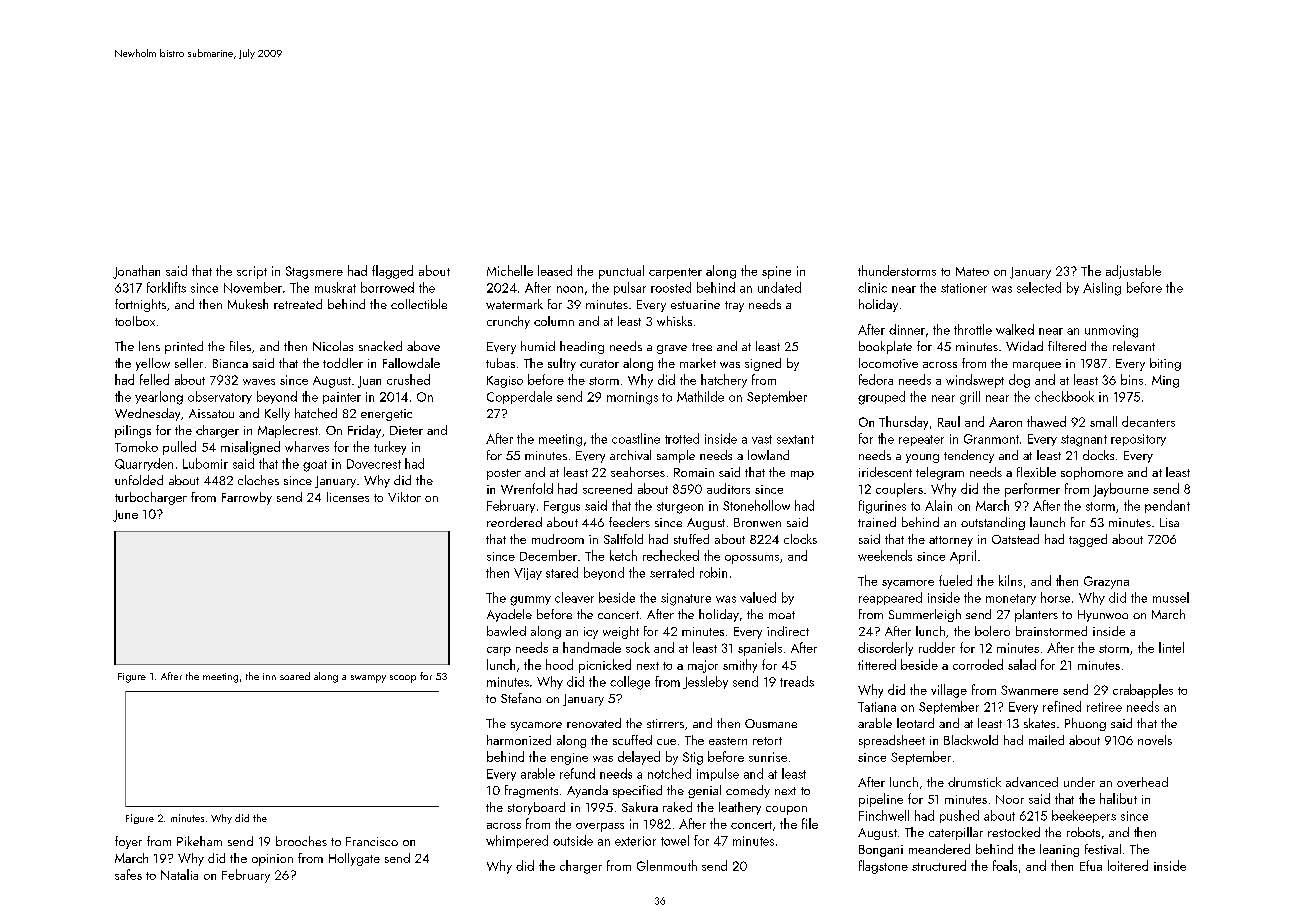  What do you see at coordinates (776, 272) in the screenshot?
I see `spine` at bounding box center [776, 272].
